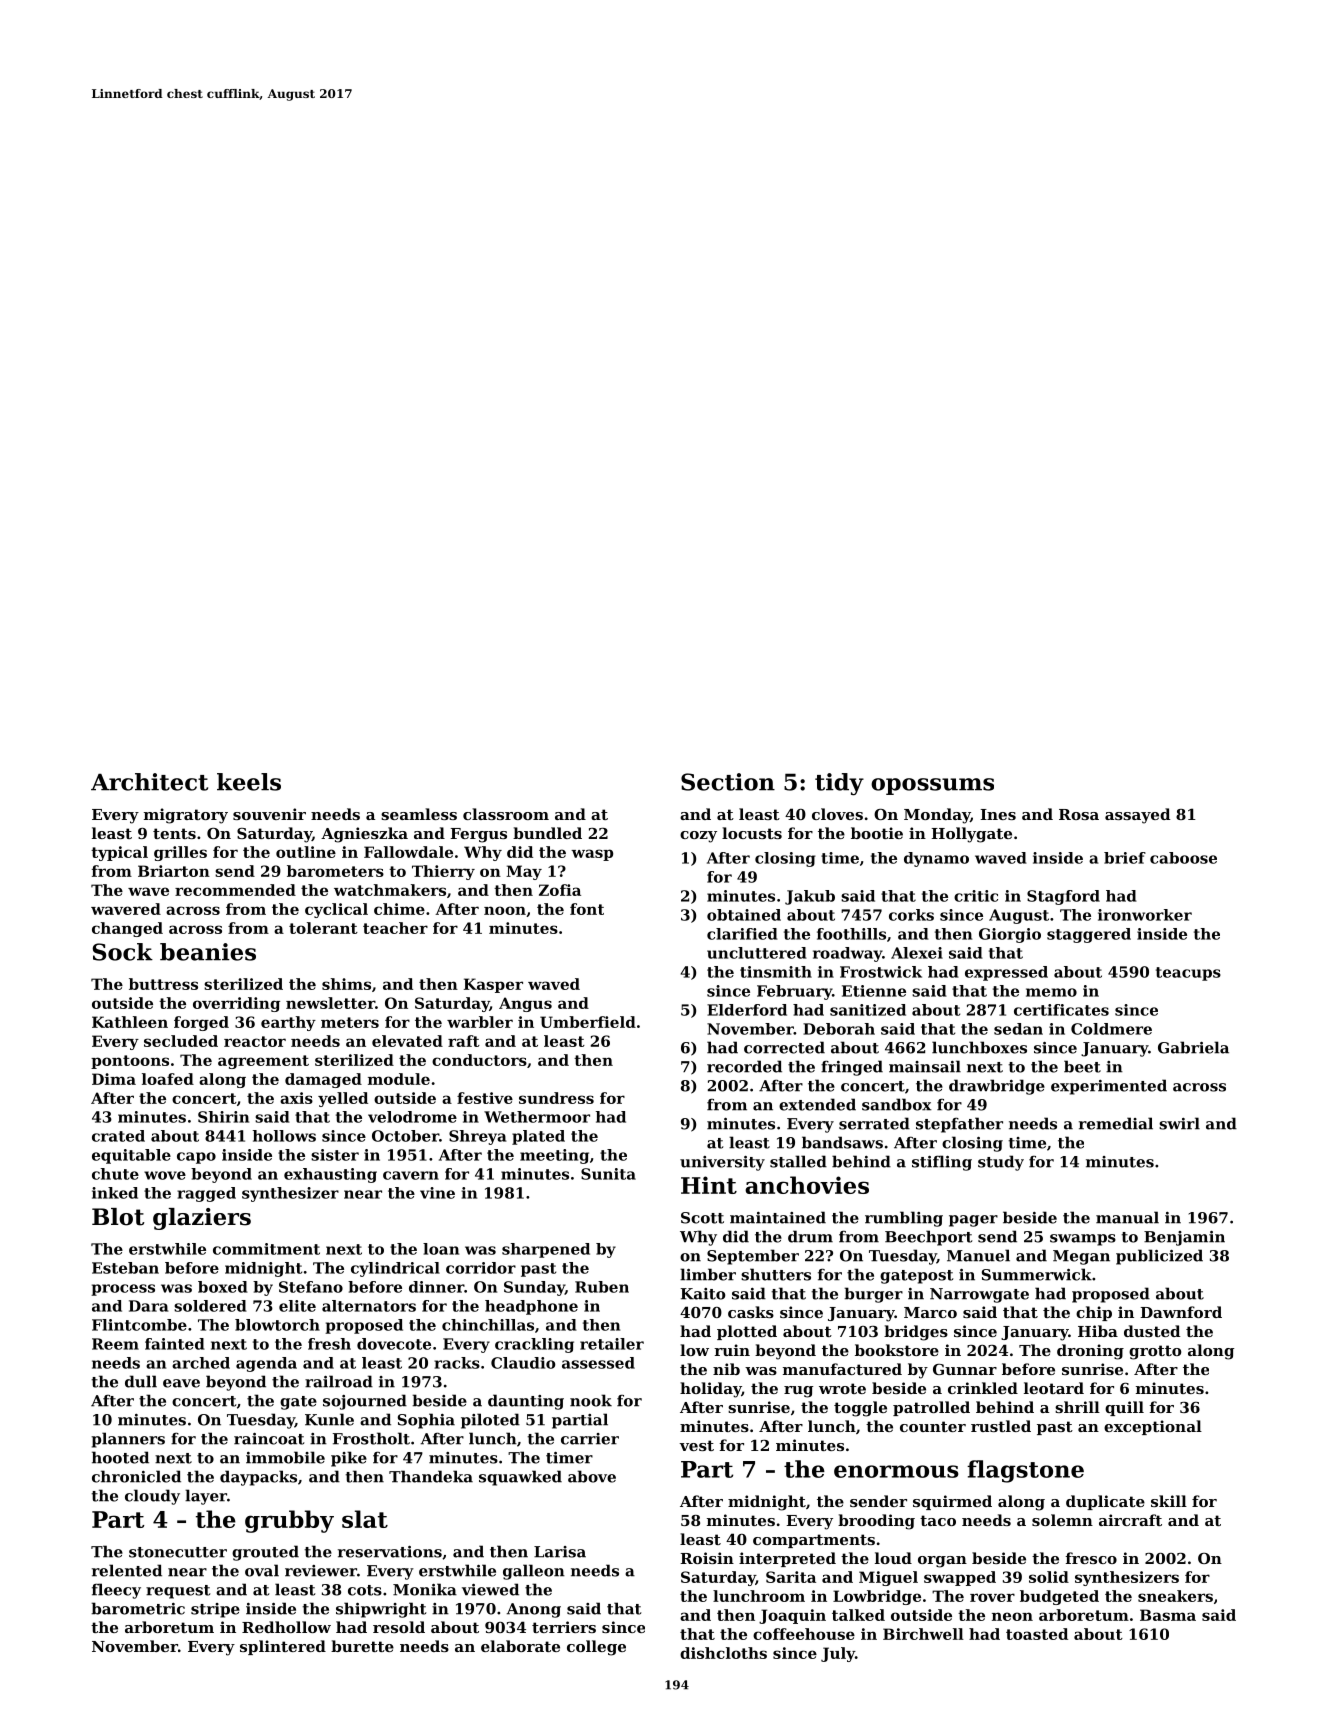  What do you see at coordinates (534, 1288) in the screenshot?
I see `Sunday` at bounding box center [534, 1288].
